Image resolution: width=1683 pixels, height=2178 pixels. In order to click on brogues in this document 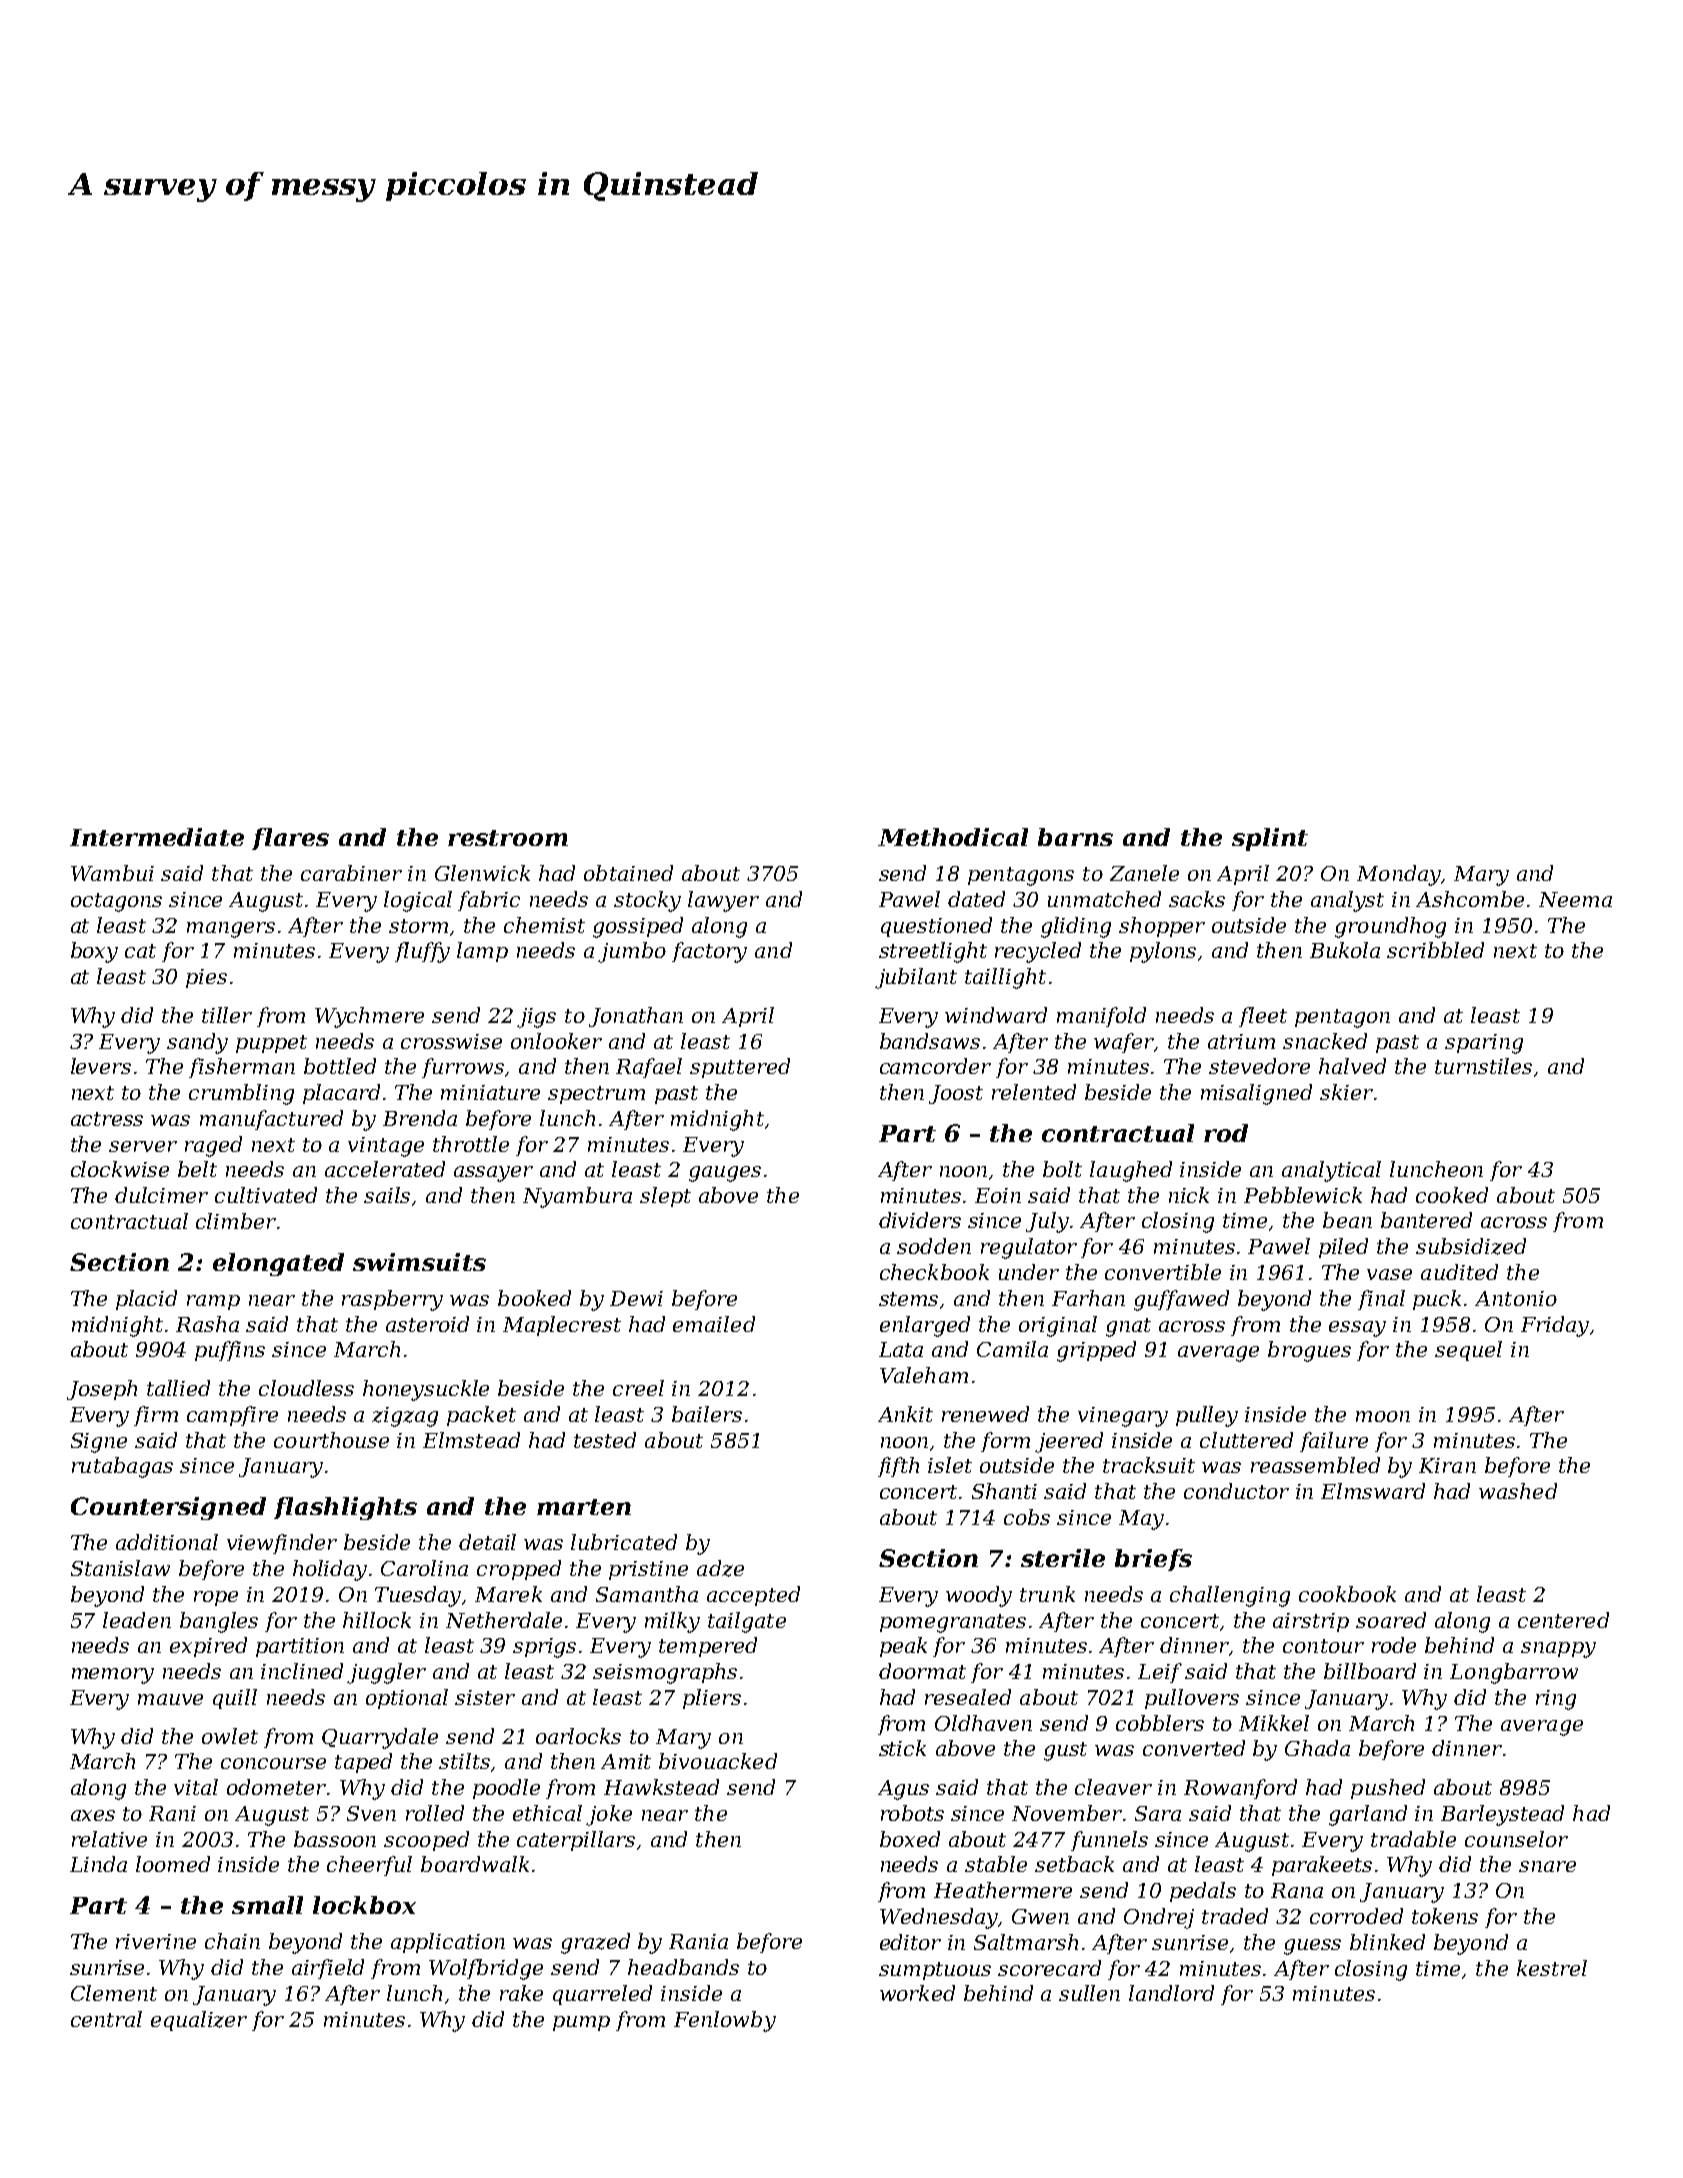, I will do `click(1309, 1351)`.
